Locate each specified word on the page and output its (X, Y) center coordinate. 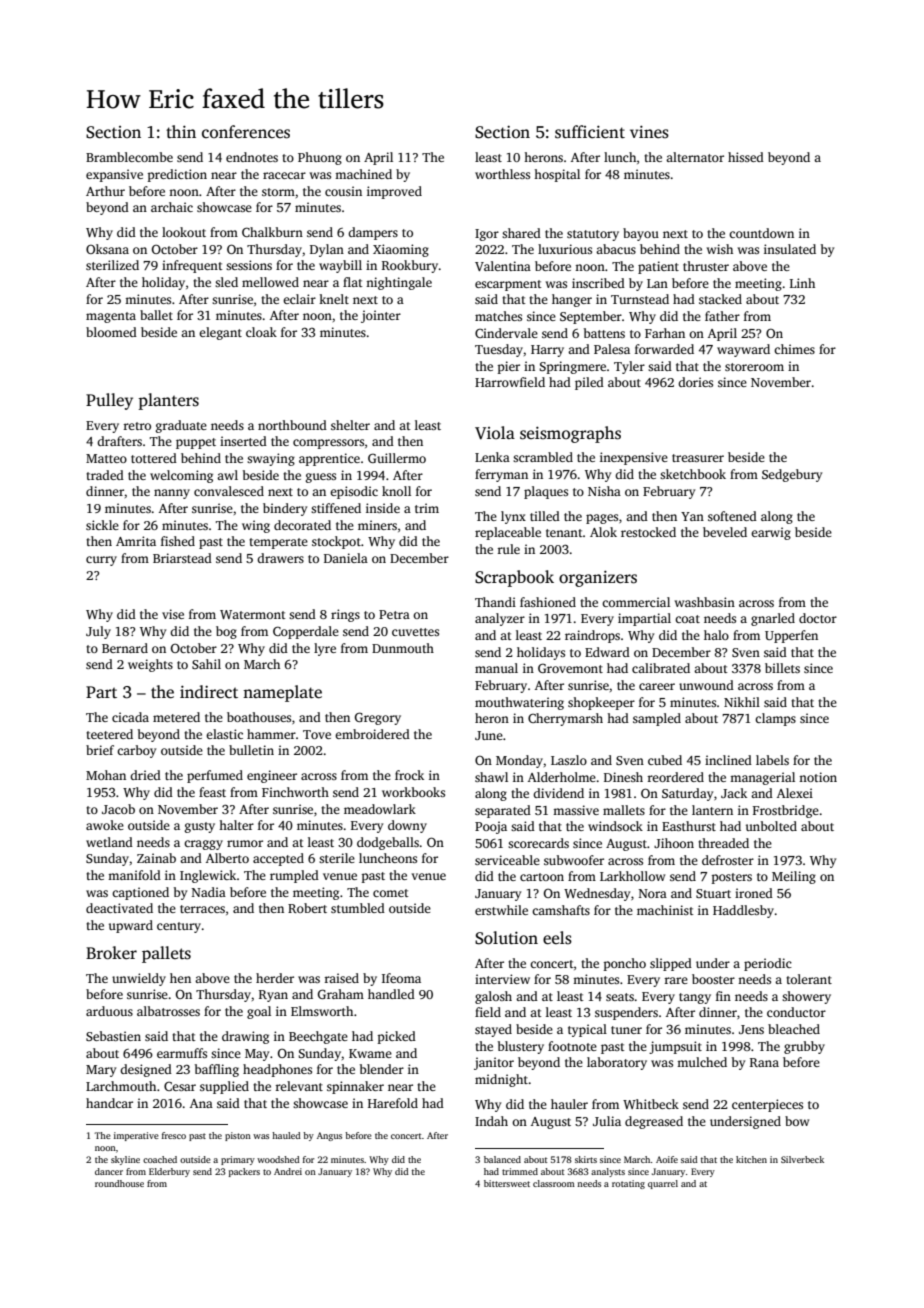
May (257, 1055)
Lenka (492, 457)
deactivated (119, 908)
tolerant (809, 979)
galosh (493, 997)
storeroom (754, 367)
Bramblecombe (129, 157)
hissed (746, 157)
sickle (102, 525)
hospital (557, 175)
